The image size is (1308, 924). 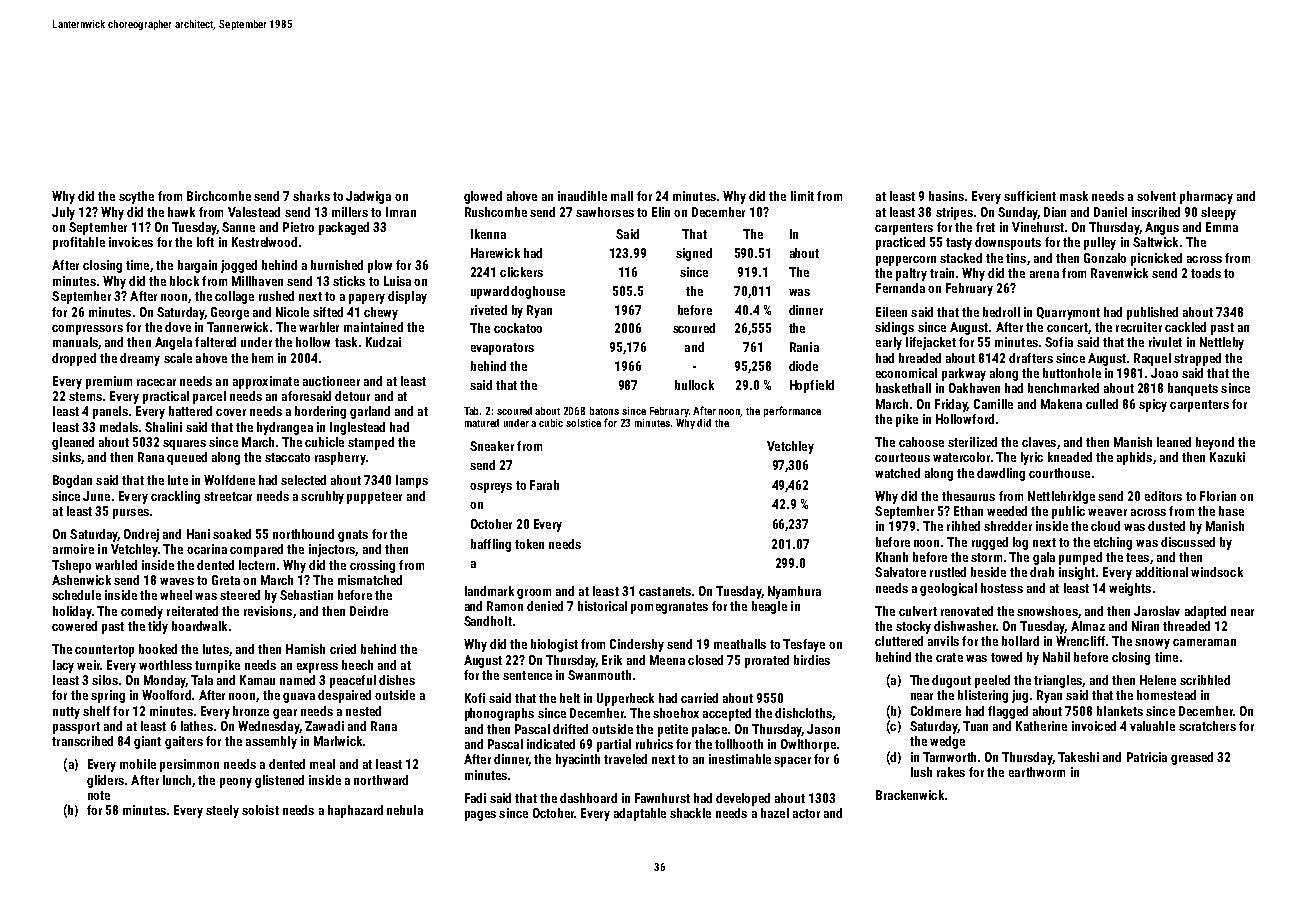 I want to click on steely, so click(x=222, y=811).
